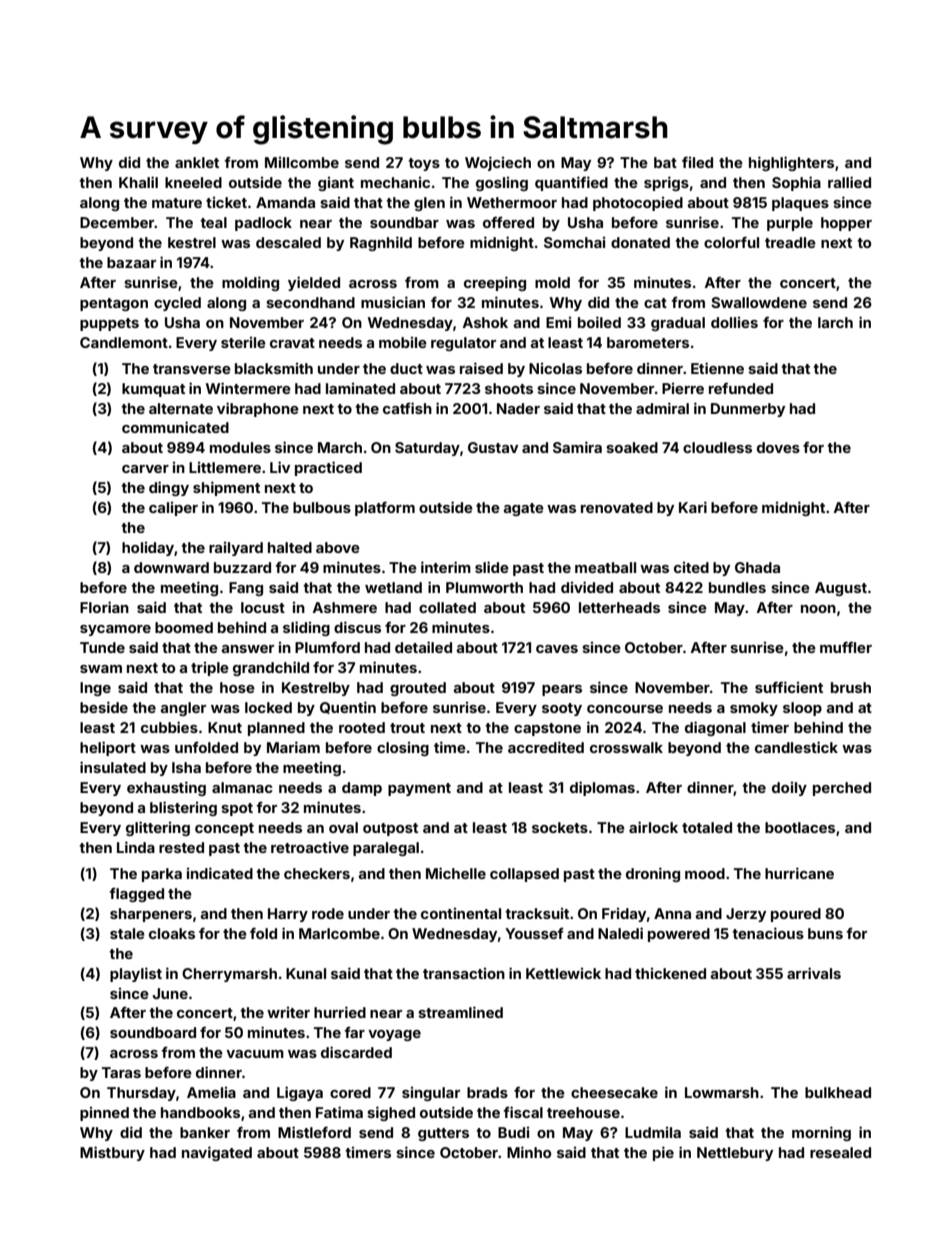  I want to click on diagonal, so click(715, 728).
